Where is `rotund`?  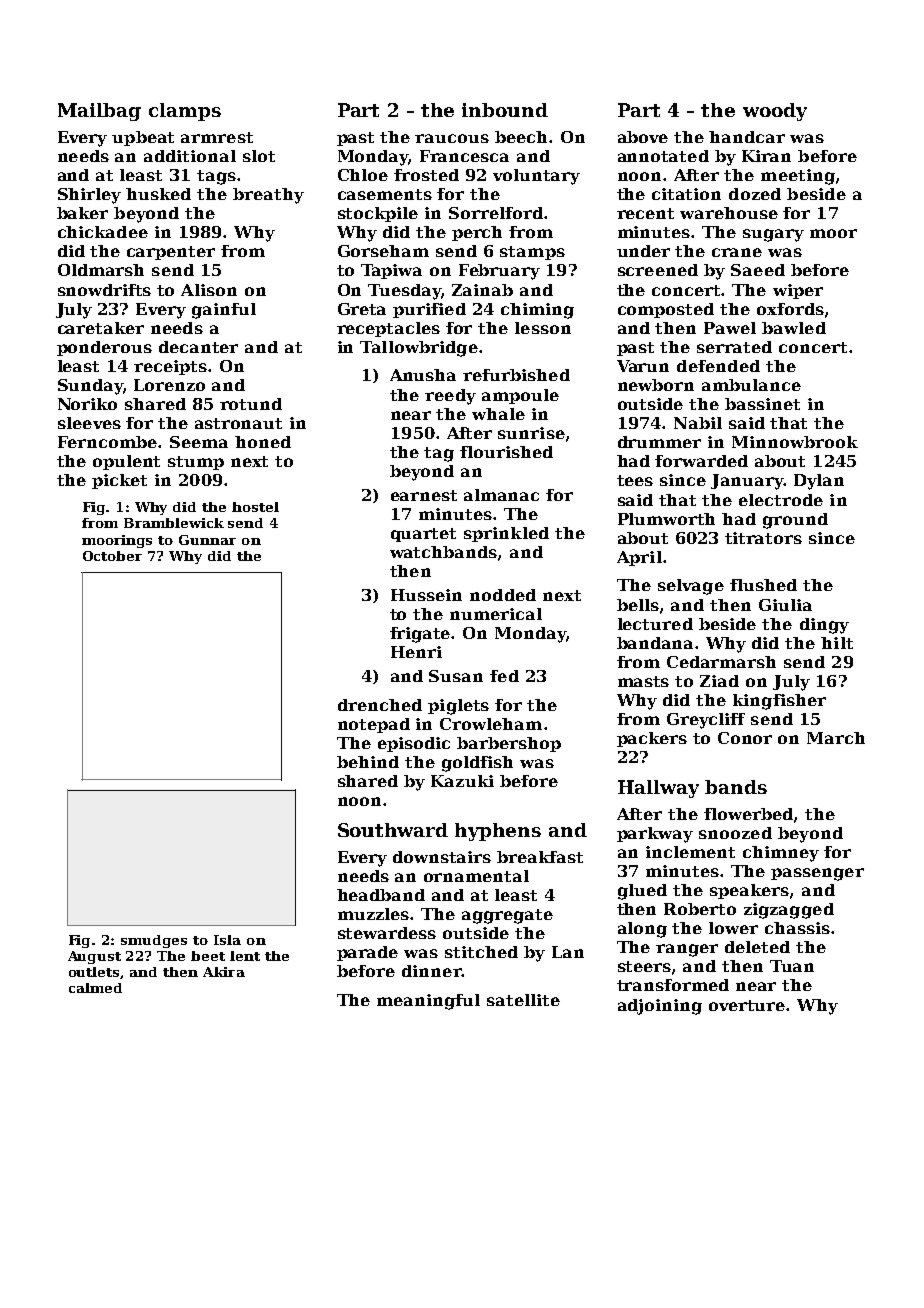
rotund is located at coordinates (251, 404).
